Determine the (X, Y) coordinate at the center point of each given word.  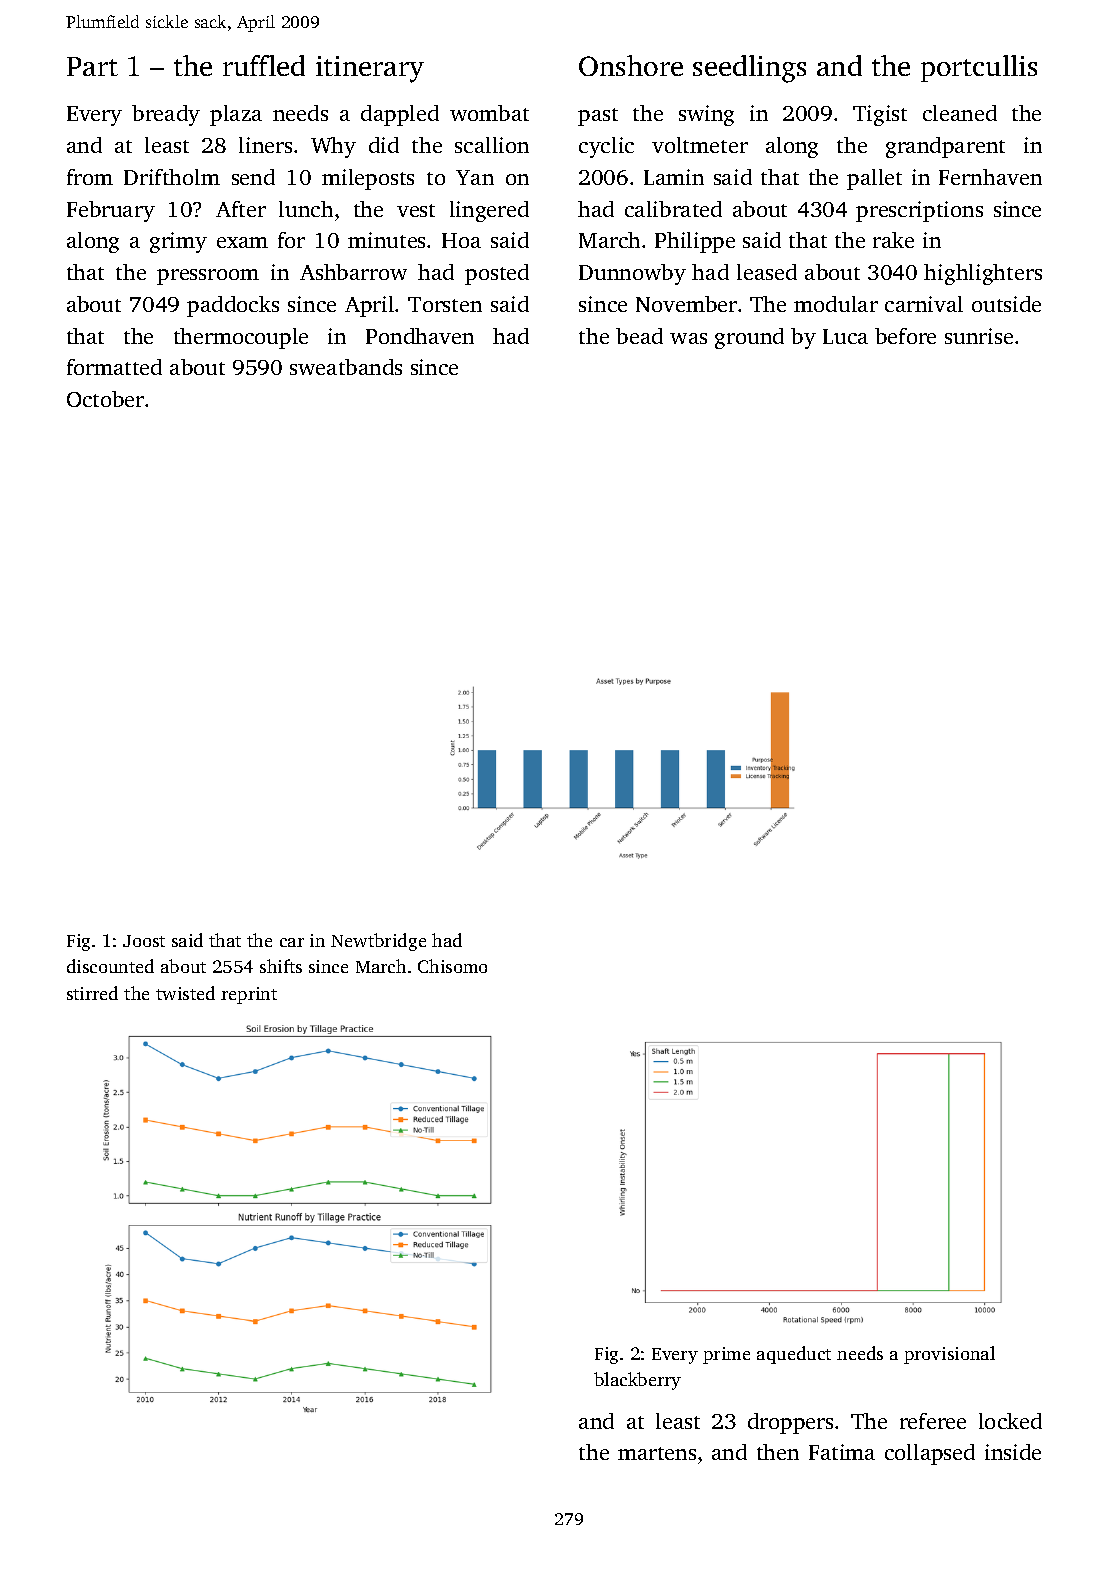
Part (92, 66)
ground (749, 338)
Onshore (631, 65)
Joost (144, 941)
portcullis (979, 68)
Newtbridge (378, 942)
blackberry (637, 1381)
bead (639, 336)
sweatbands (346, 367)
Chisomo (452, 966)
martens (657, 1453)
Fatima (842, 1452)
